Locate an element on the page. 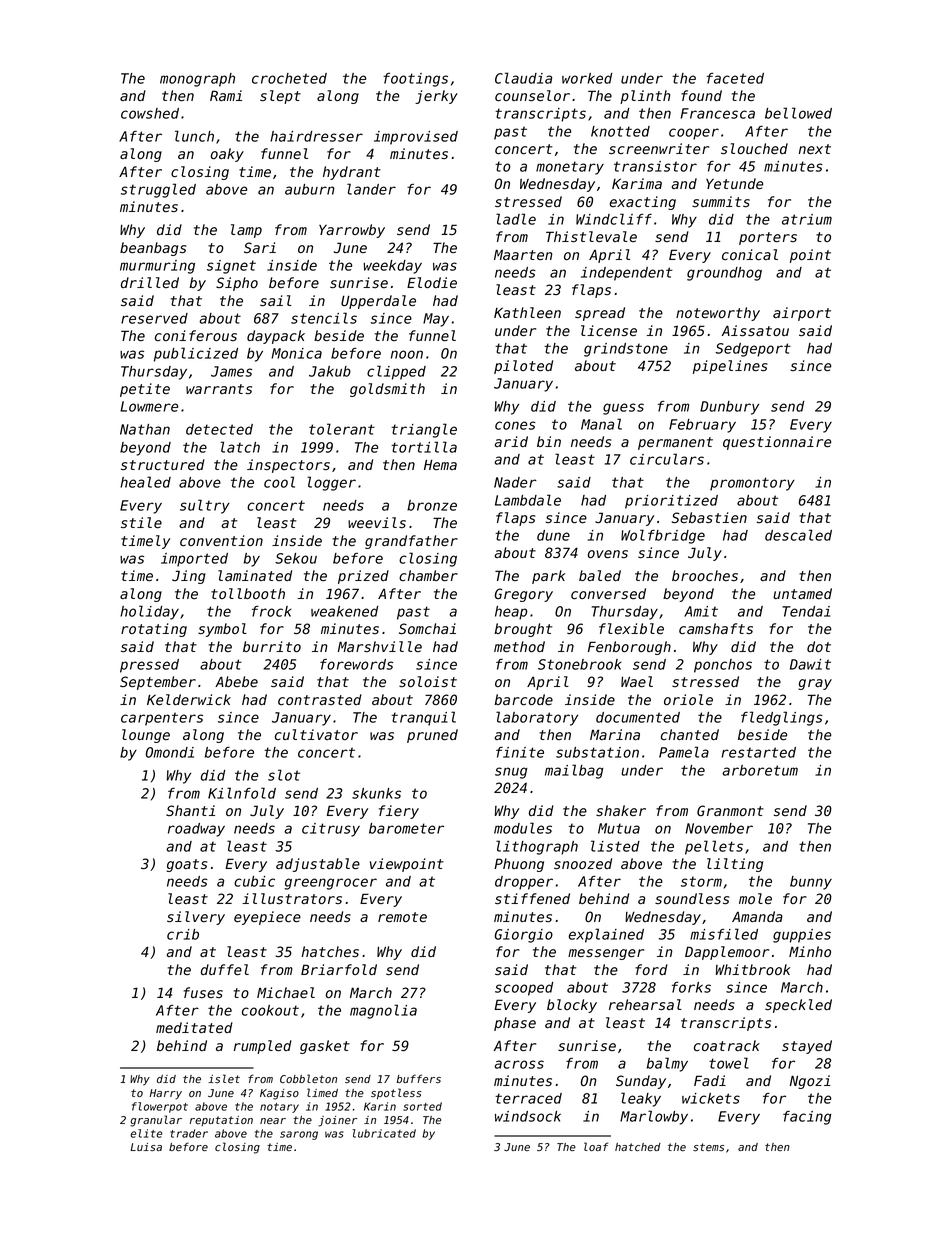 This document has width=952, height=1233. Claudia is located at coordinates (523, 78).
